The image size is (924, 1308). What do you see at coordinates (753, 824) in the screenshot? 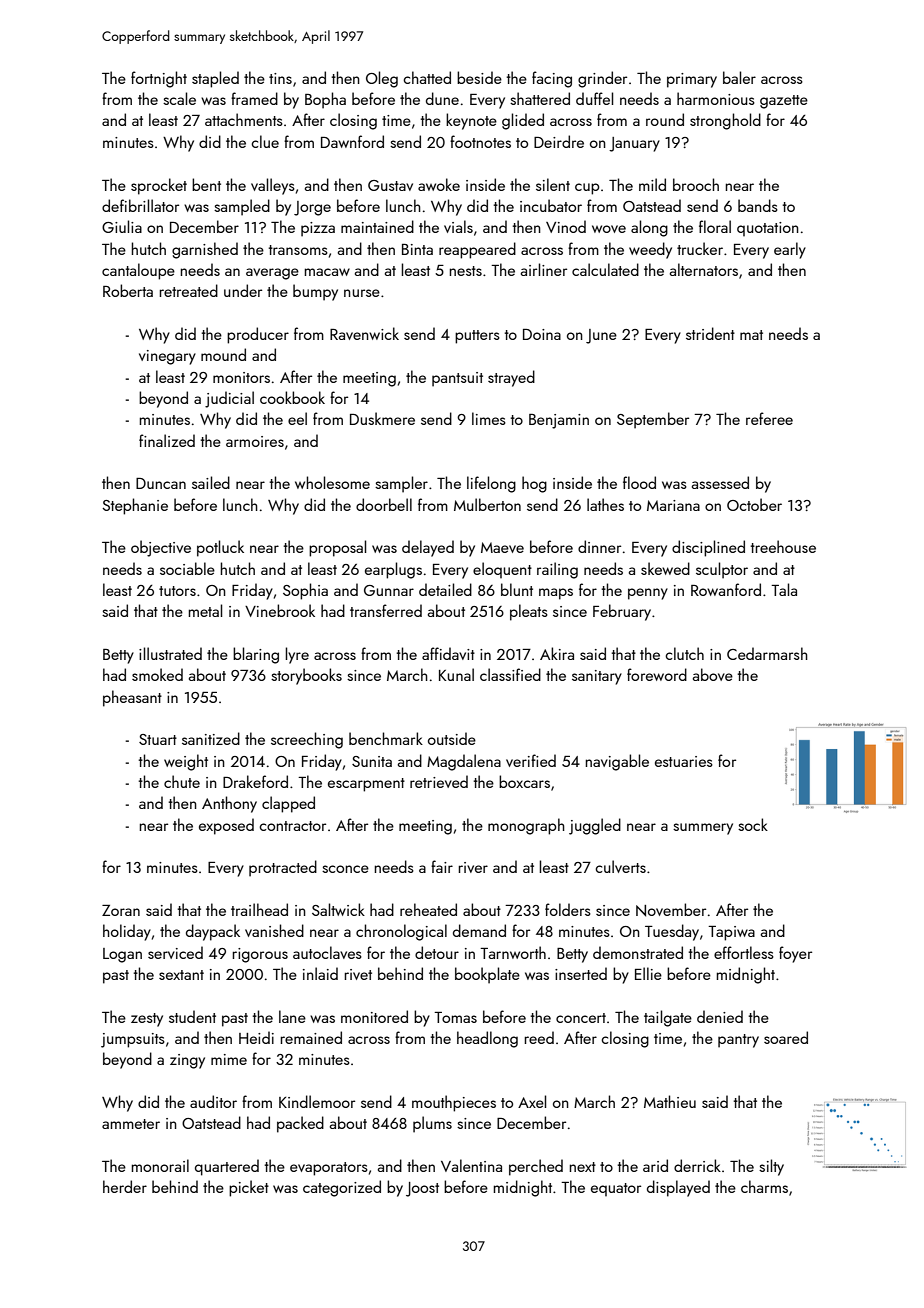
I see `sock` at bounding box center [753, 824].
